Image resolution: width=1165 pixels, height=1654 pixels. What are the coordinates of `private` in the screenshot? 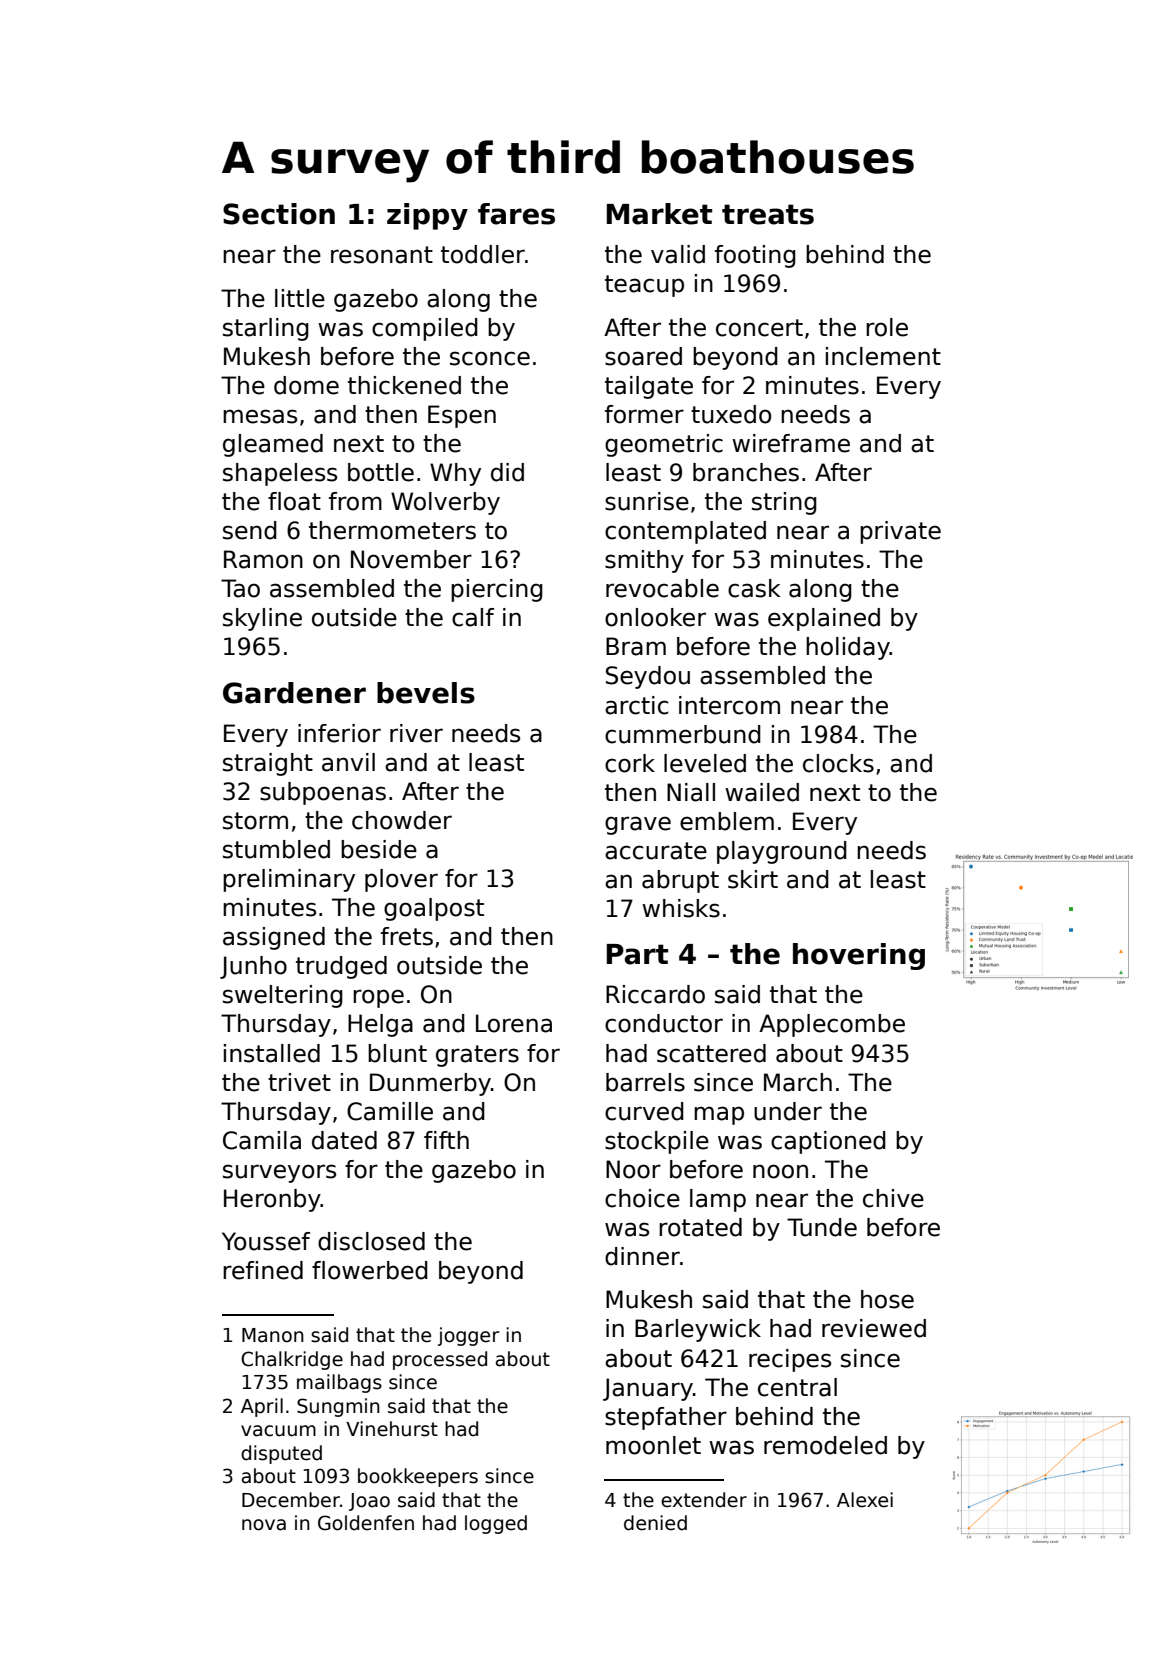 It's located at (900, 532).
